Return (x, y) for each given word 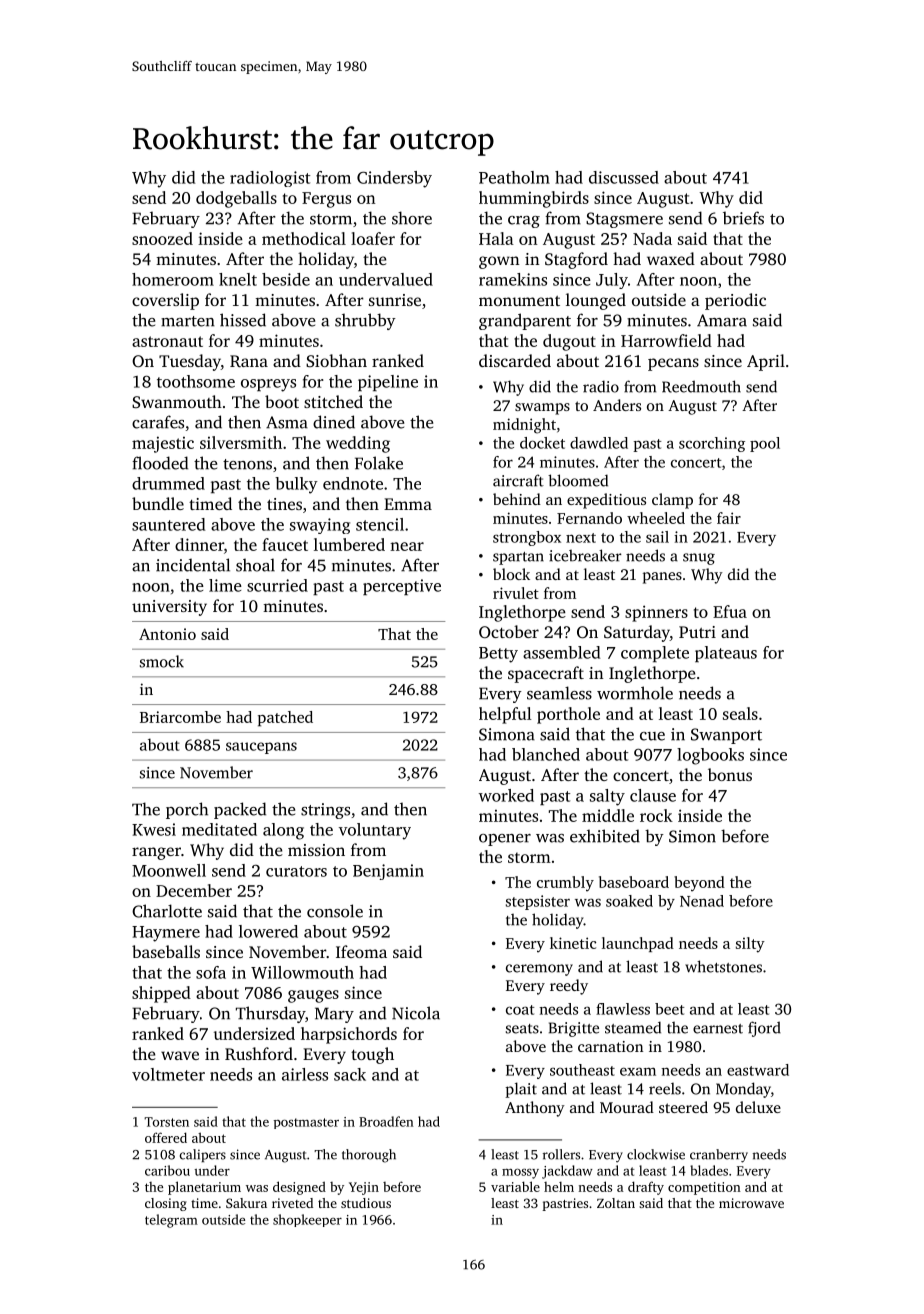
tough (372, 1055)
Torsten (166, 1122)
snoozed (162, 238)
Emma (408, 504)
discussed (624, 177)
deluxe (758, 1107)
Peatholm (514, 177)
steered (683, 1107)
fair (729, 518)
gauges (313, 996)
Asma (287, 422)
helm (559, 1187)
